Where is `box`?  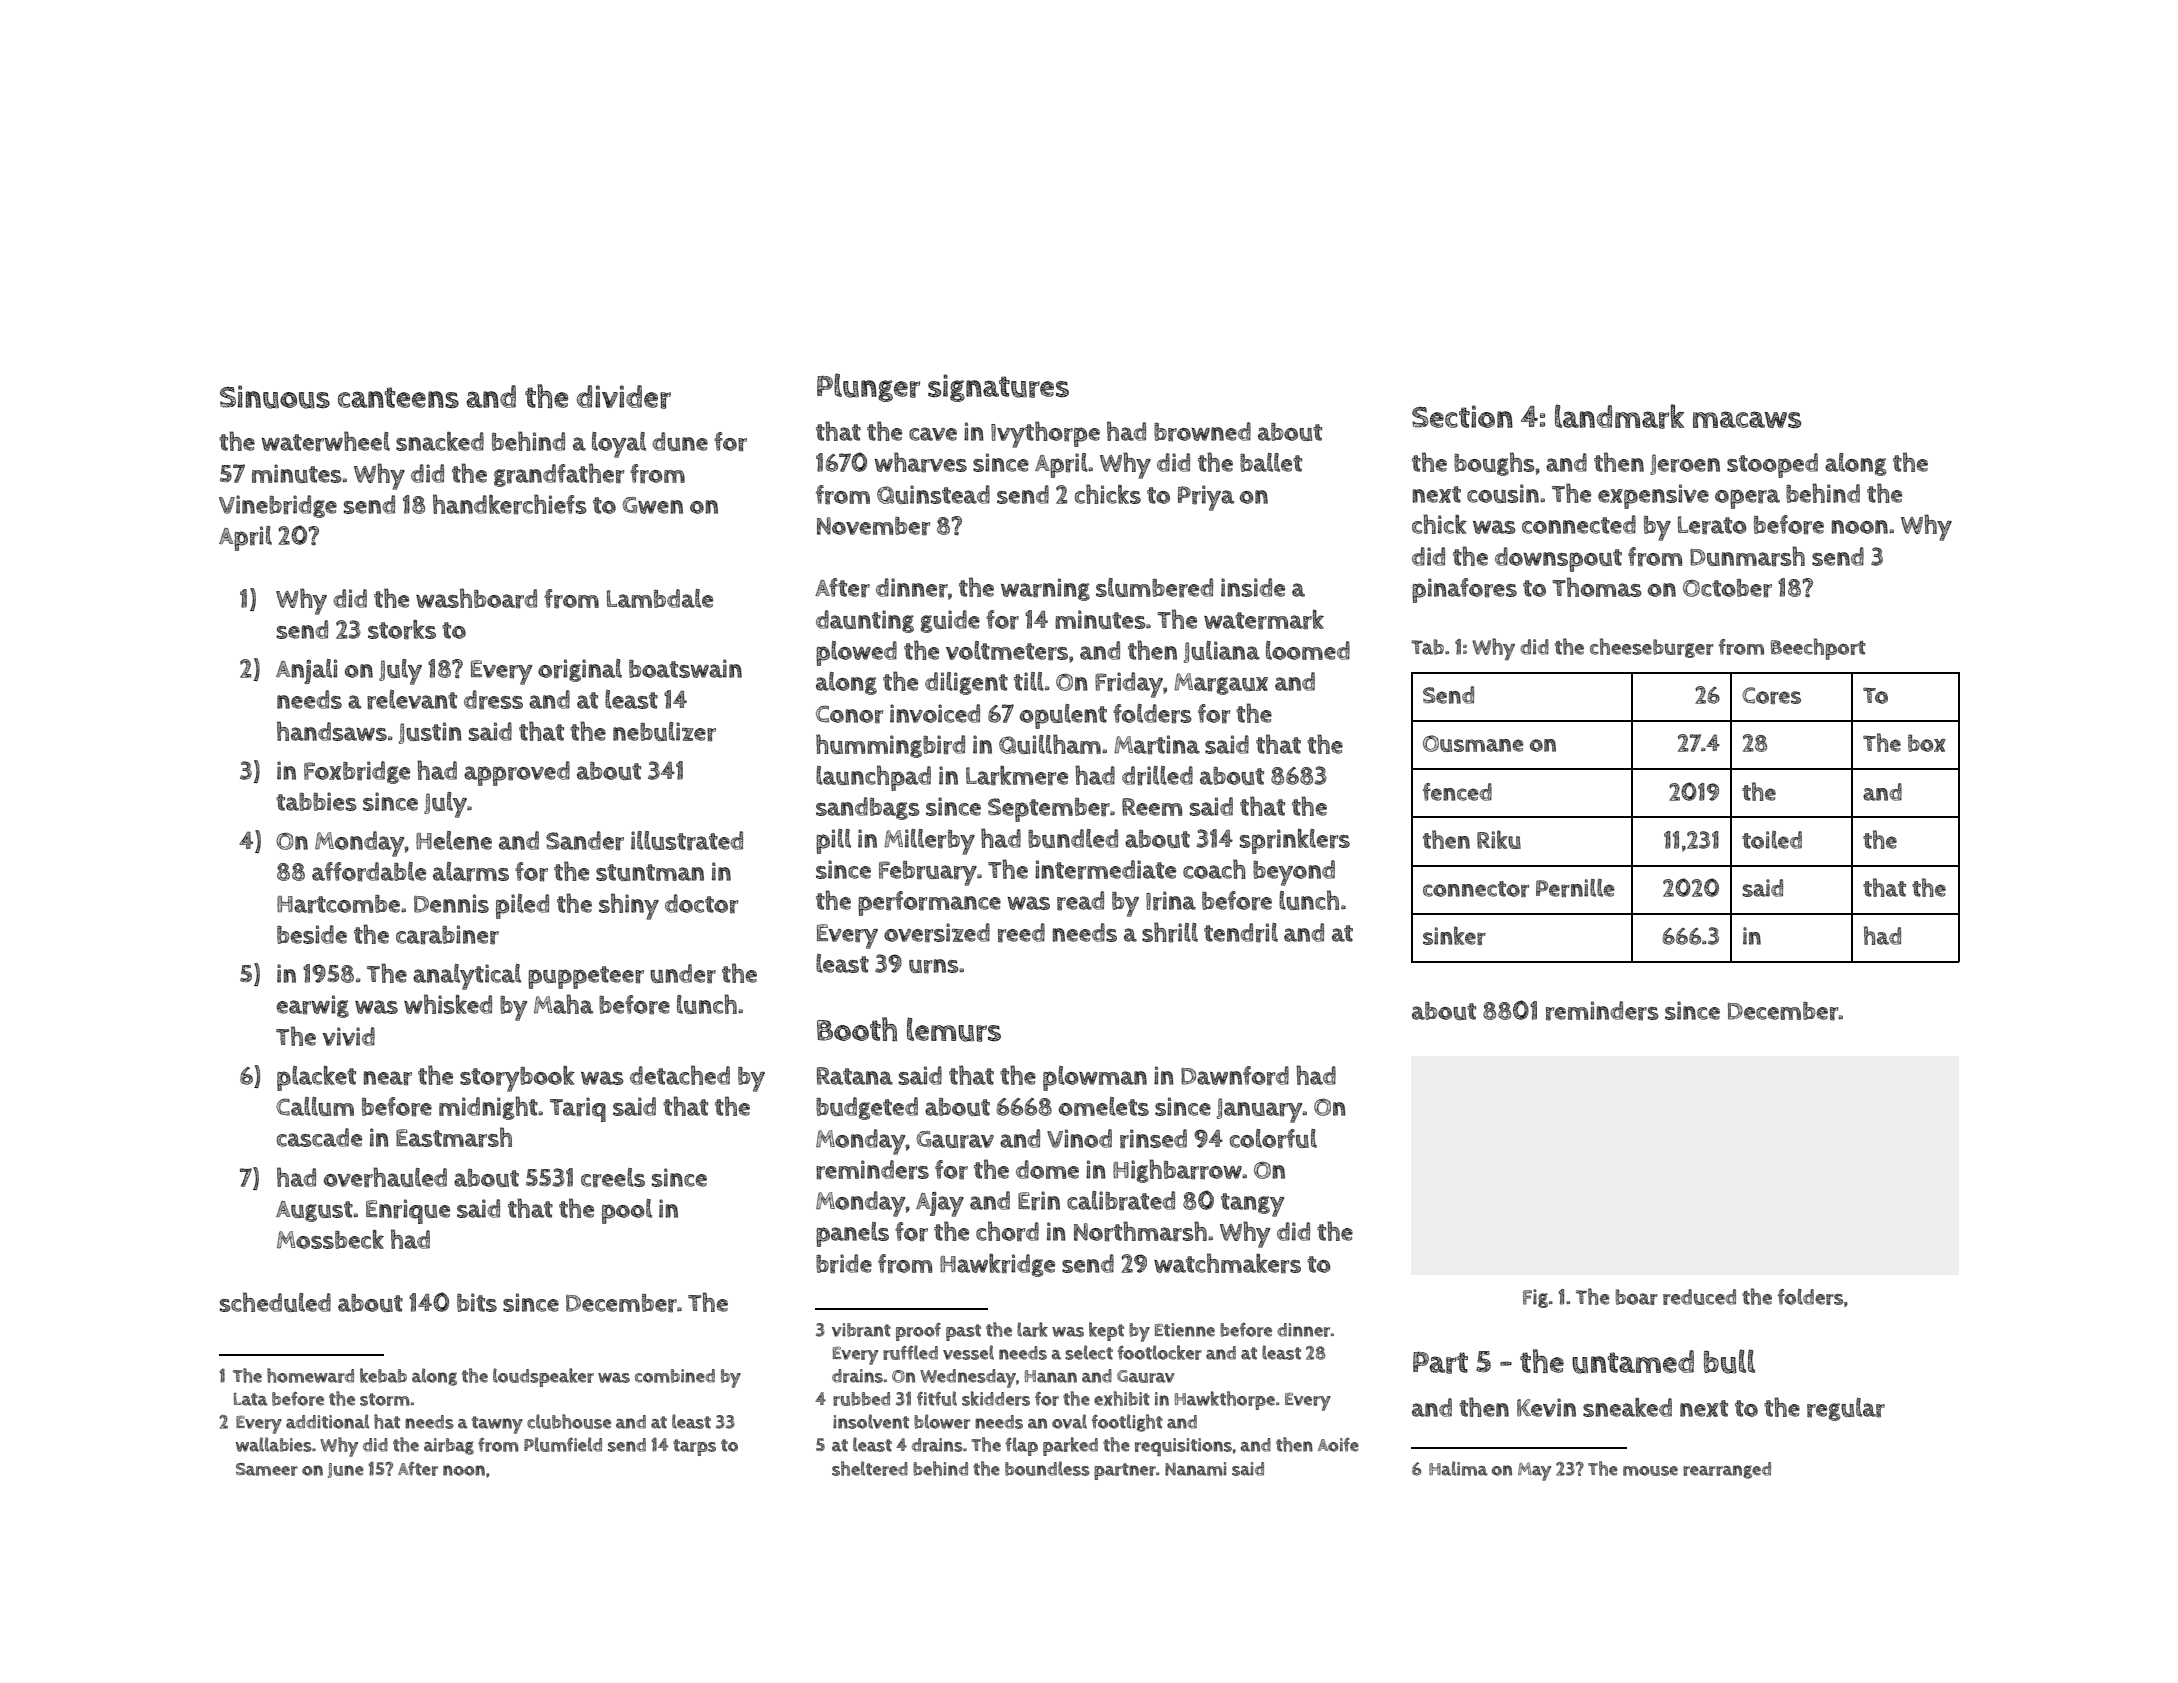
box is located at coordinates (1927, 743).
